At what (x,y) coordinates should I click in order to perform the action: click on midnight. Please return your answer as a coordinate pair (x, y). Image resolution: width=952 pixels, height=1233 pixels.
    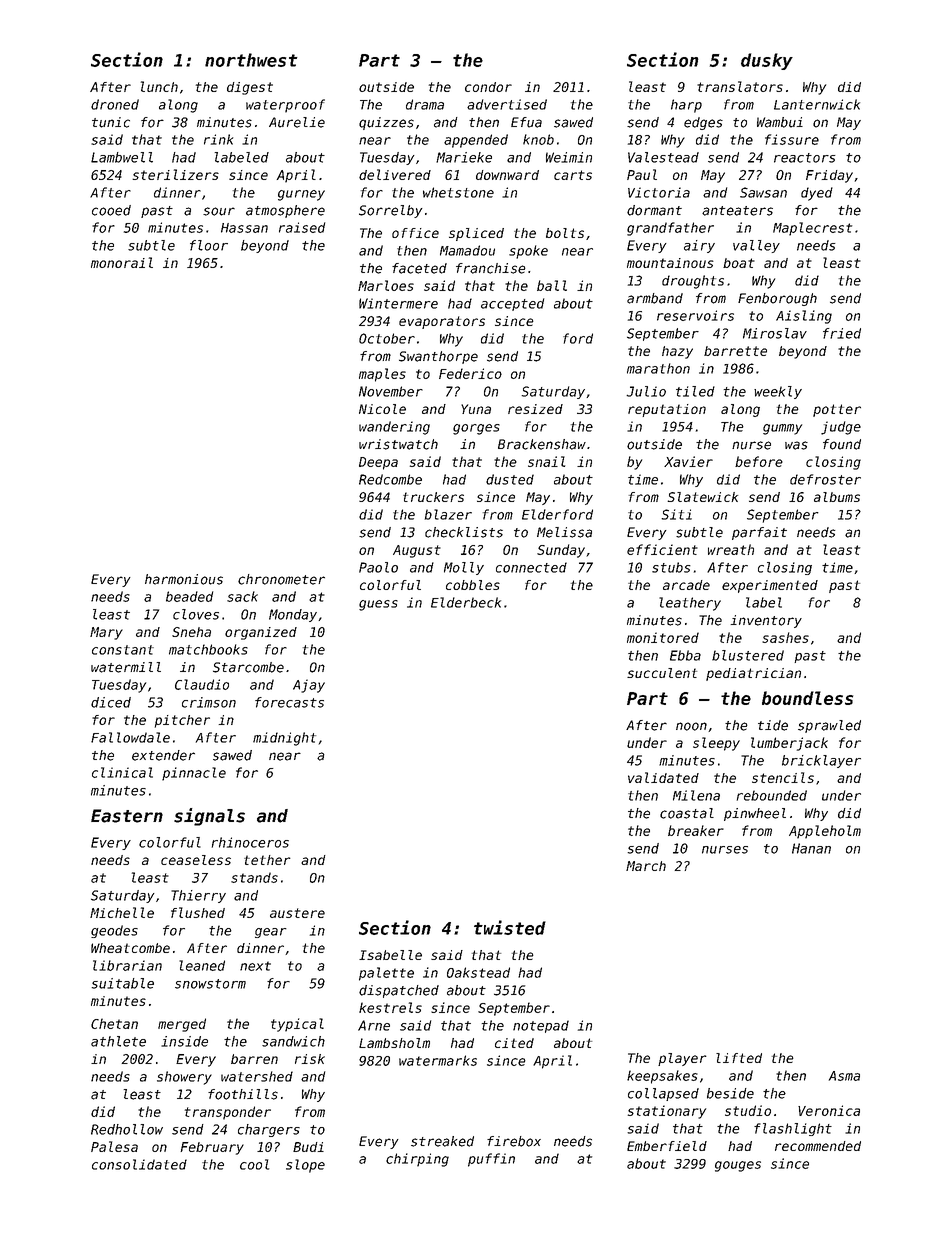
    Looking at the image, I should click on (284, 739).
